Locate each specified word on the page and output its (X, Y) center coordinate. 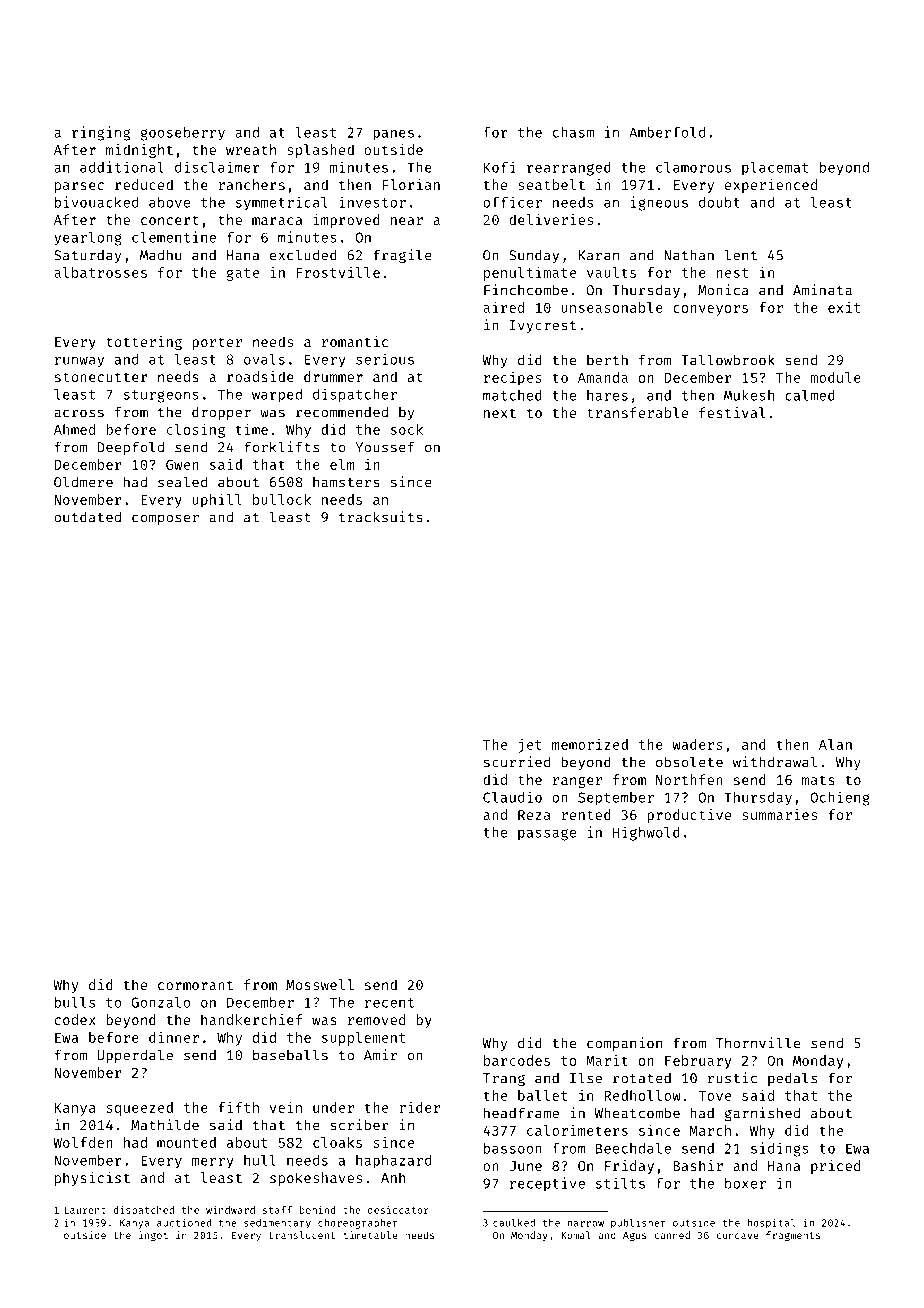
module (835, 377)
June (526, 1166)
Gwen (182, 464)
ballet (543, 1095)
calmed (810, 395)
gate (243, 274)
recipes (513, 379)
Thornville (758, 1043)
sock (407, 429)
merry (213, 1163)
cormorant (195, 985)
